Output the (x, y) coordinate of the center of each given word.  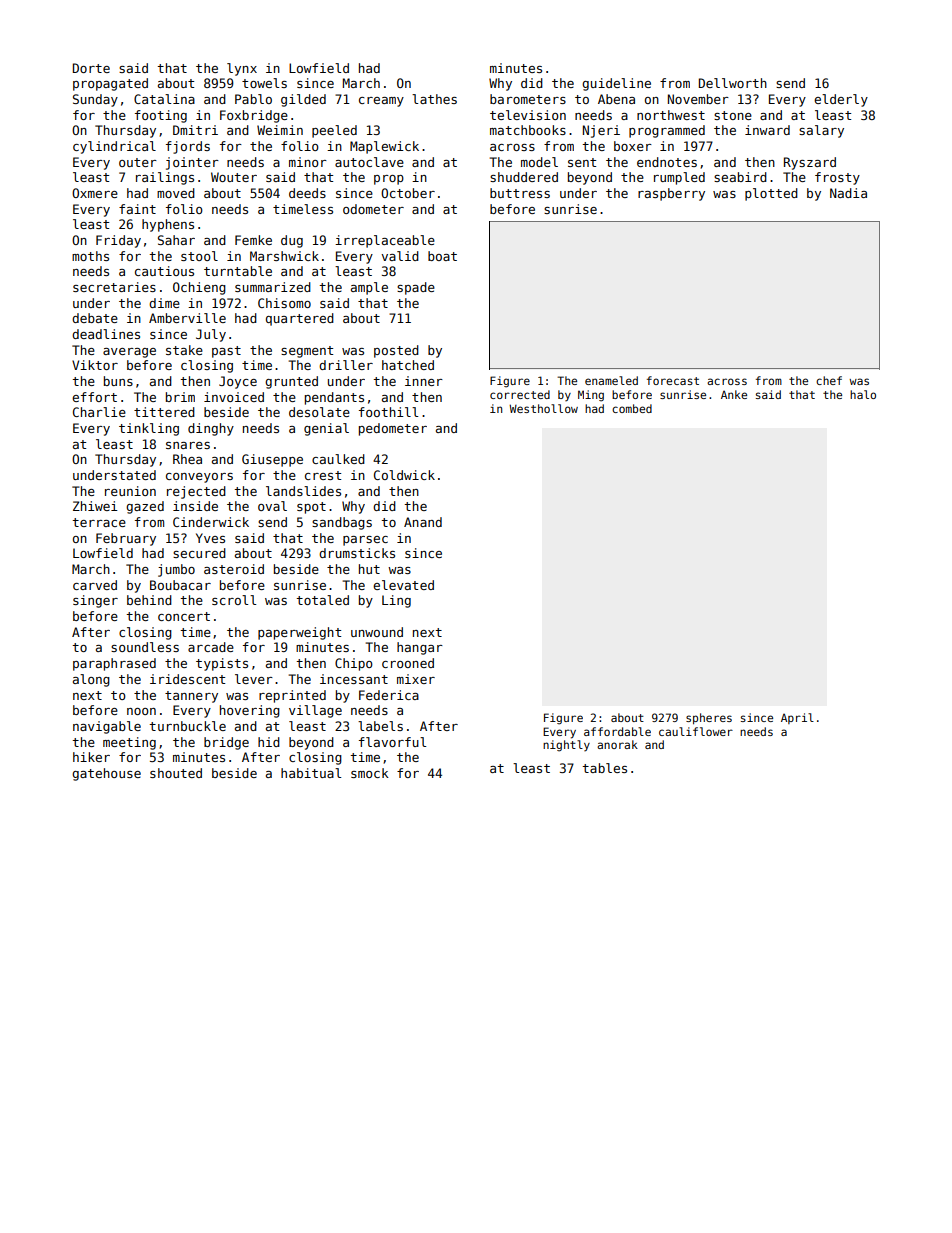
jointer (192, 163)
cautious (164, 271)
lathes (434, 99)
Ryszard (810, 163)
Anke (734, 394)
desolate (319, 412)
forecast (673, 380)
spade (416, 288)
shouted (176, 773)
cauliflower (696, 731)
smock (370, 773)
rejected (196, 492)
